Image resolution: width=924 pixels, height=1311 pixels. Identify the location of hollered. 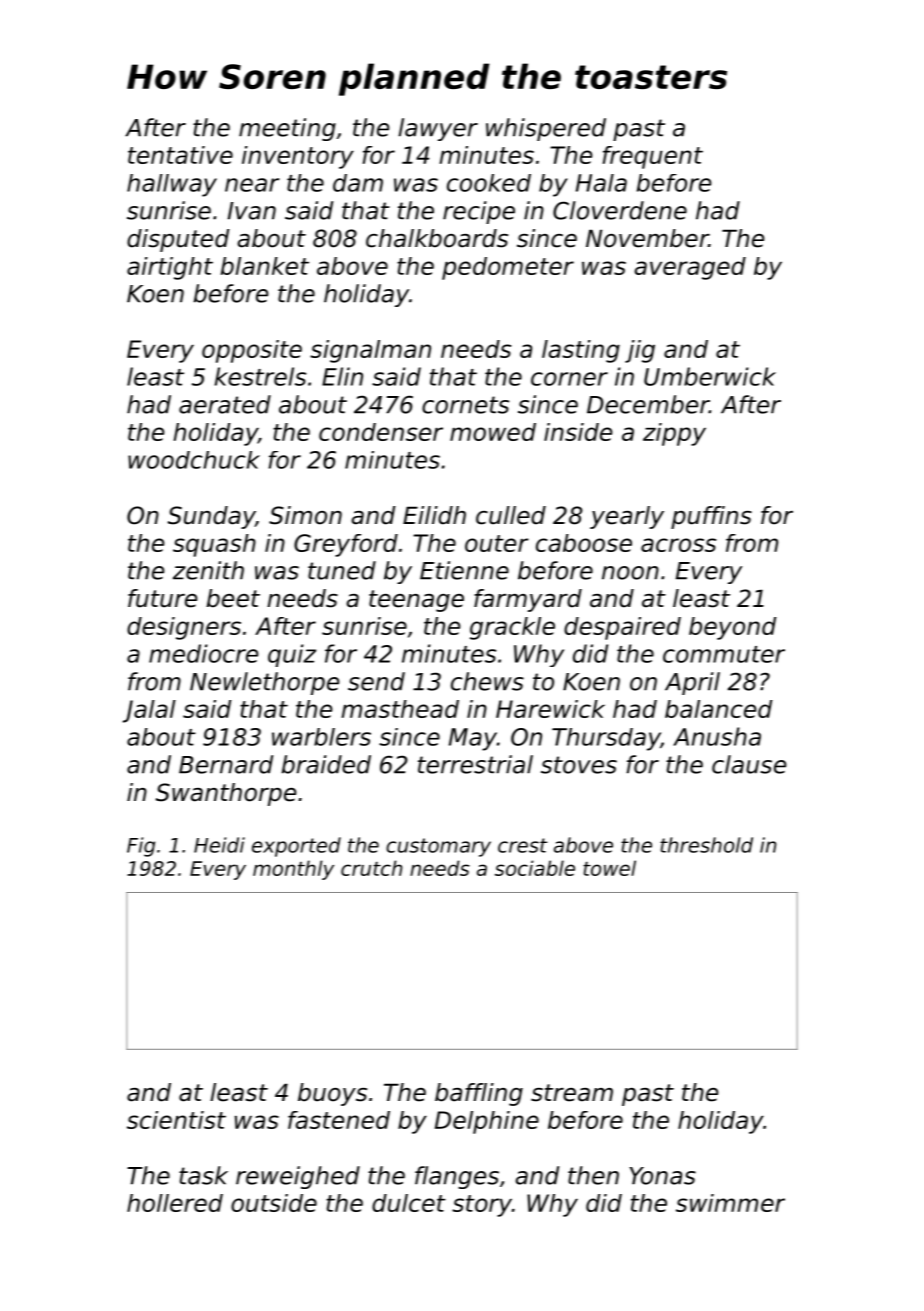
(175, 1203).
